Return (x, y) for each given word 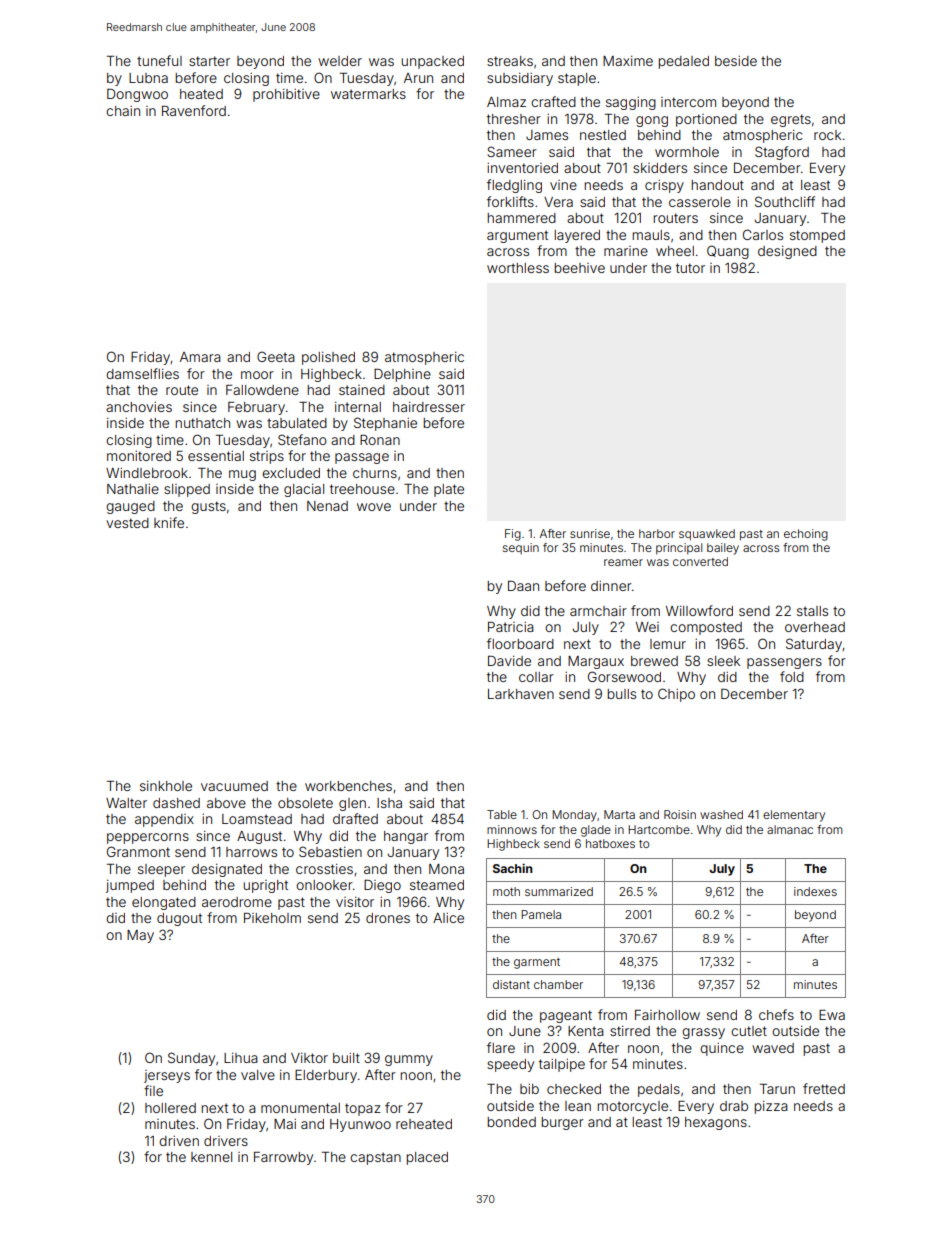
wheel (675, 251)
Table (502, 814)
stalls (812, 611)
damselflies (142, 373)
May (140, 936)
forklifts (510, 201)
